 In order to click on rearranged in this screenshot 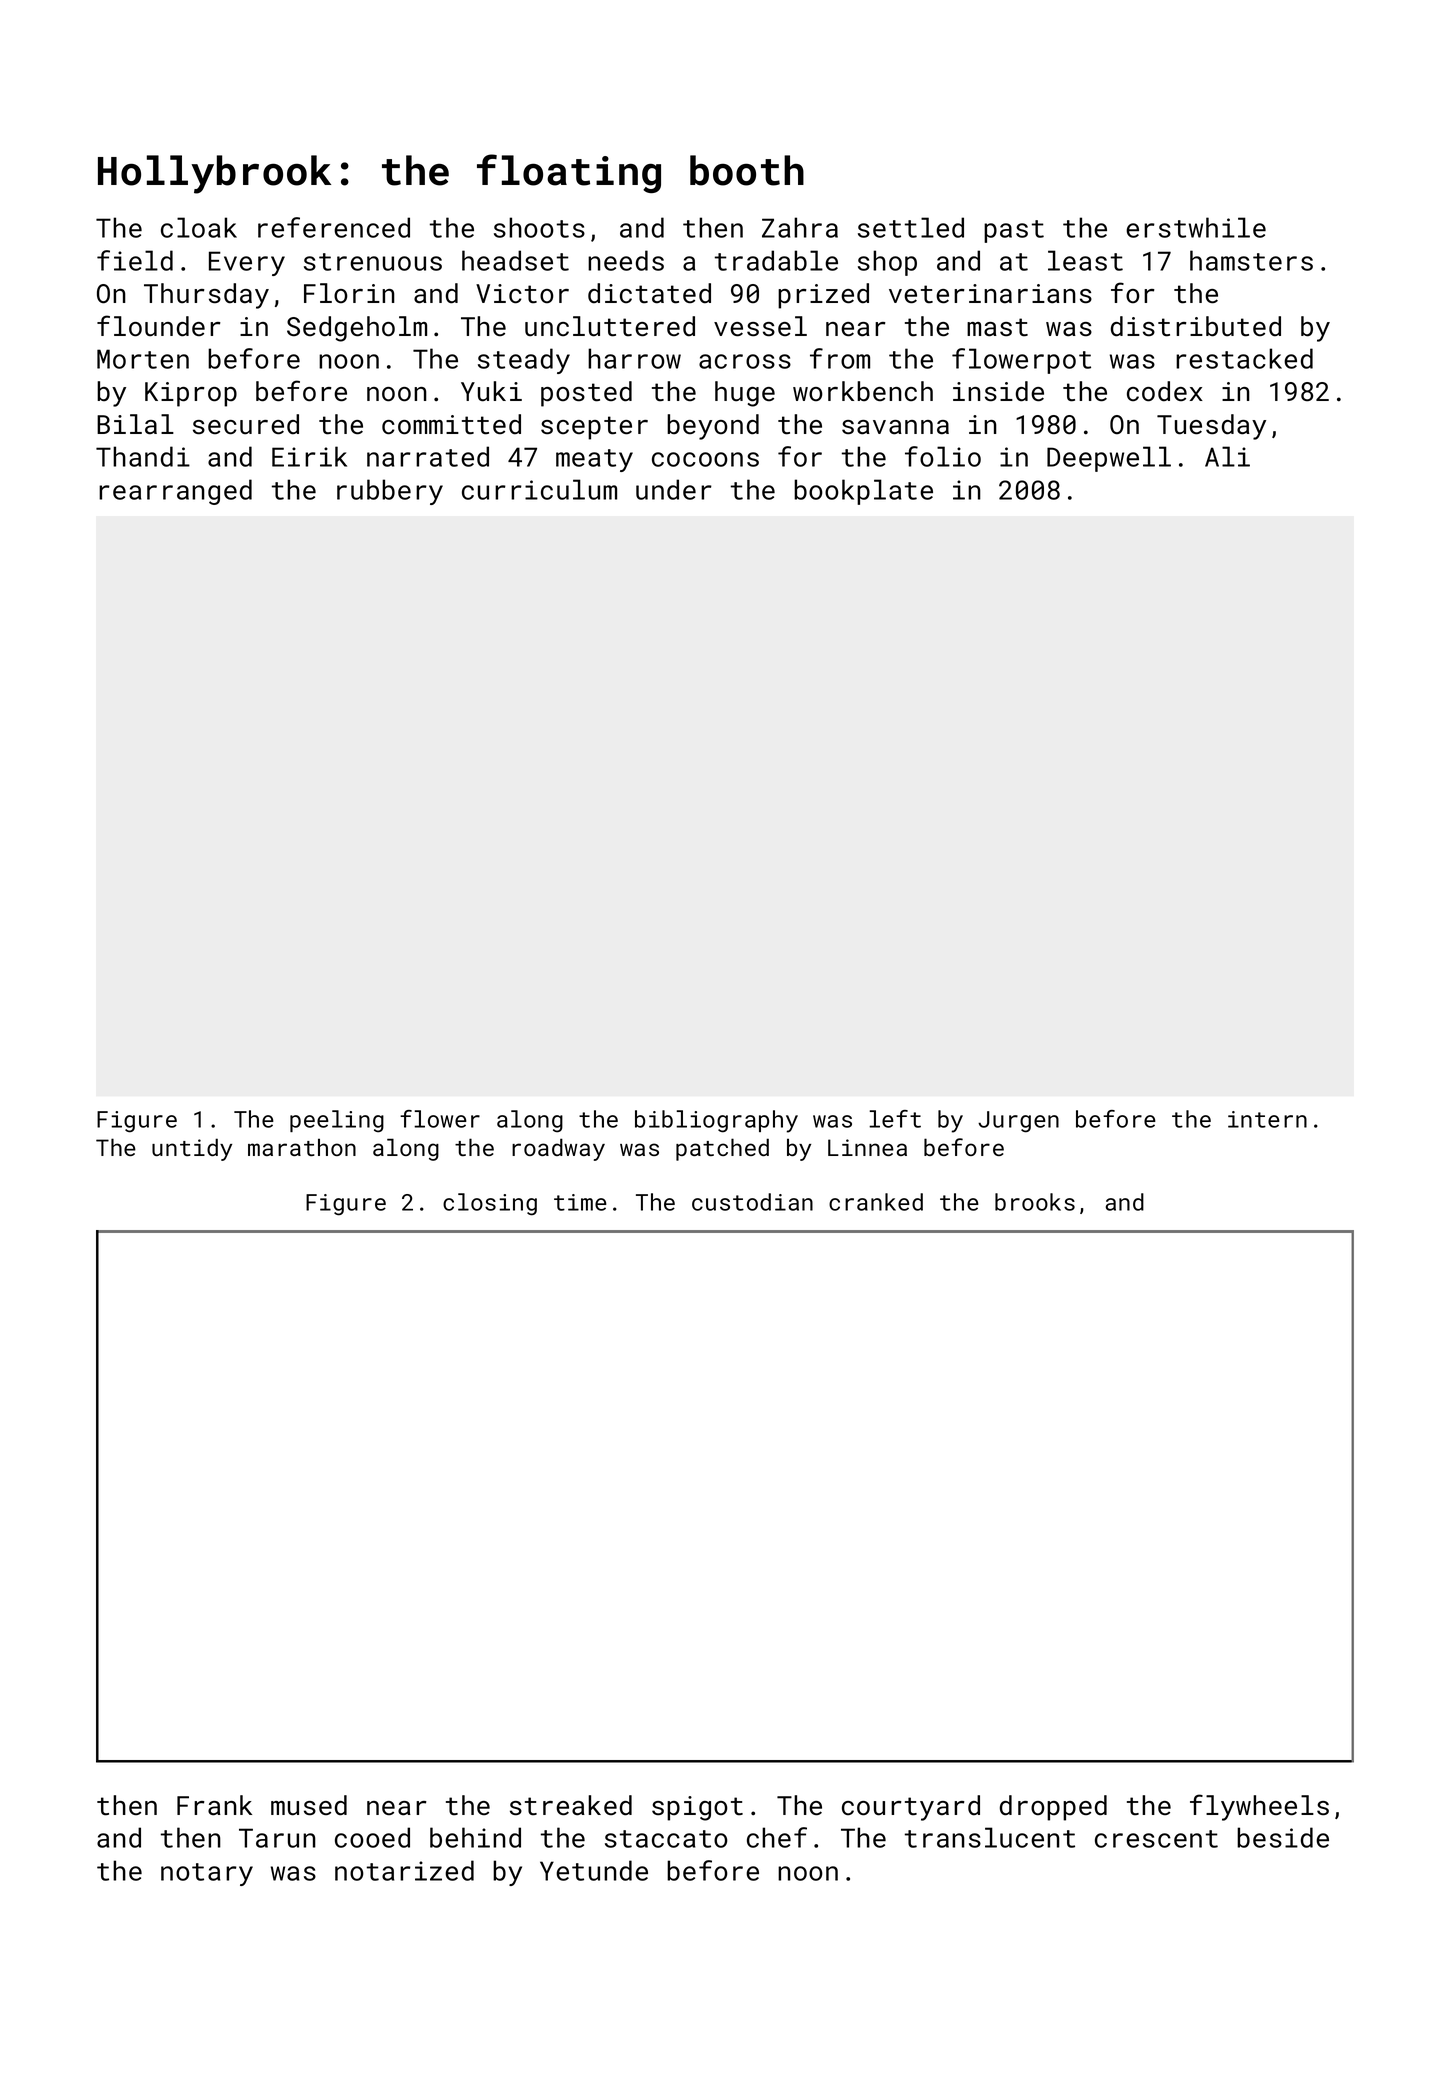, I will do `click(175, 492)`.
